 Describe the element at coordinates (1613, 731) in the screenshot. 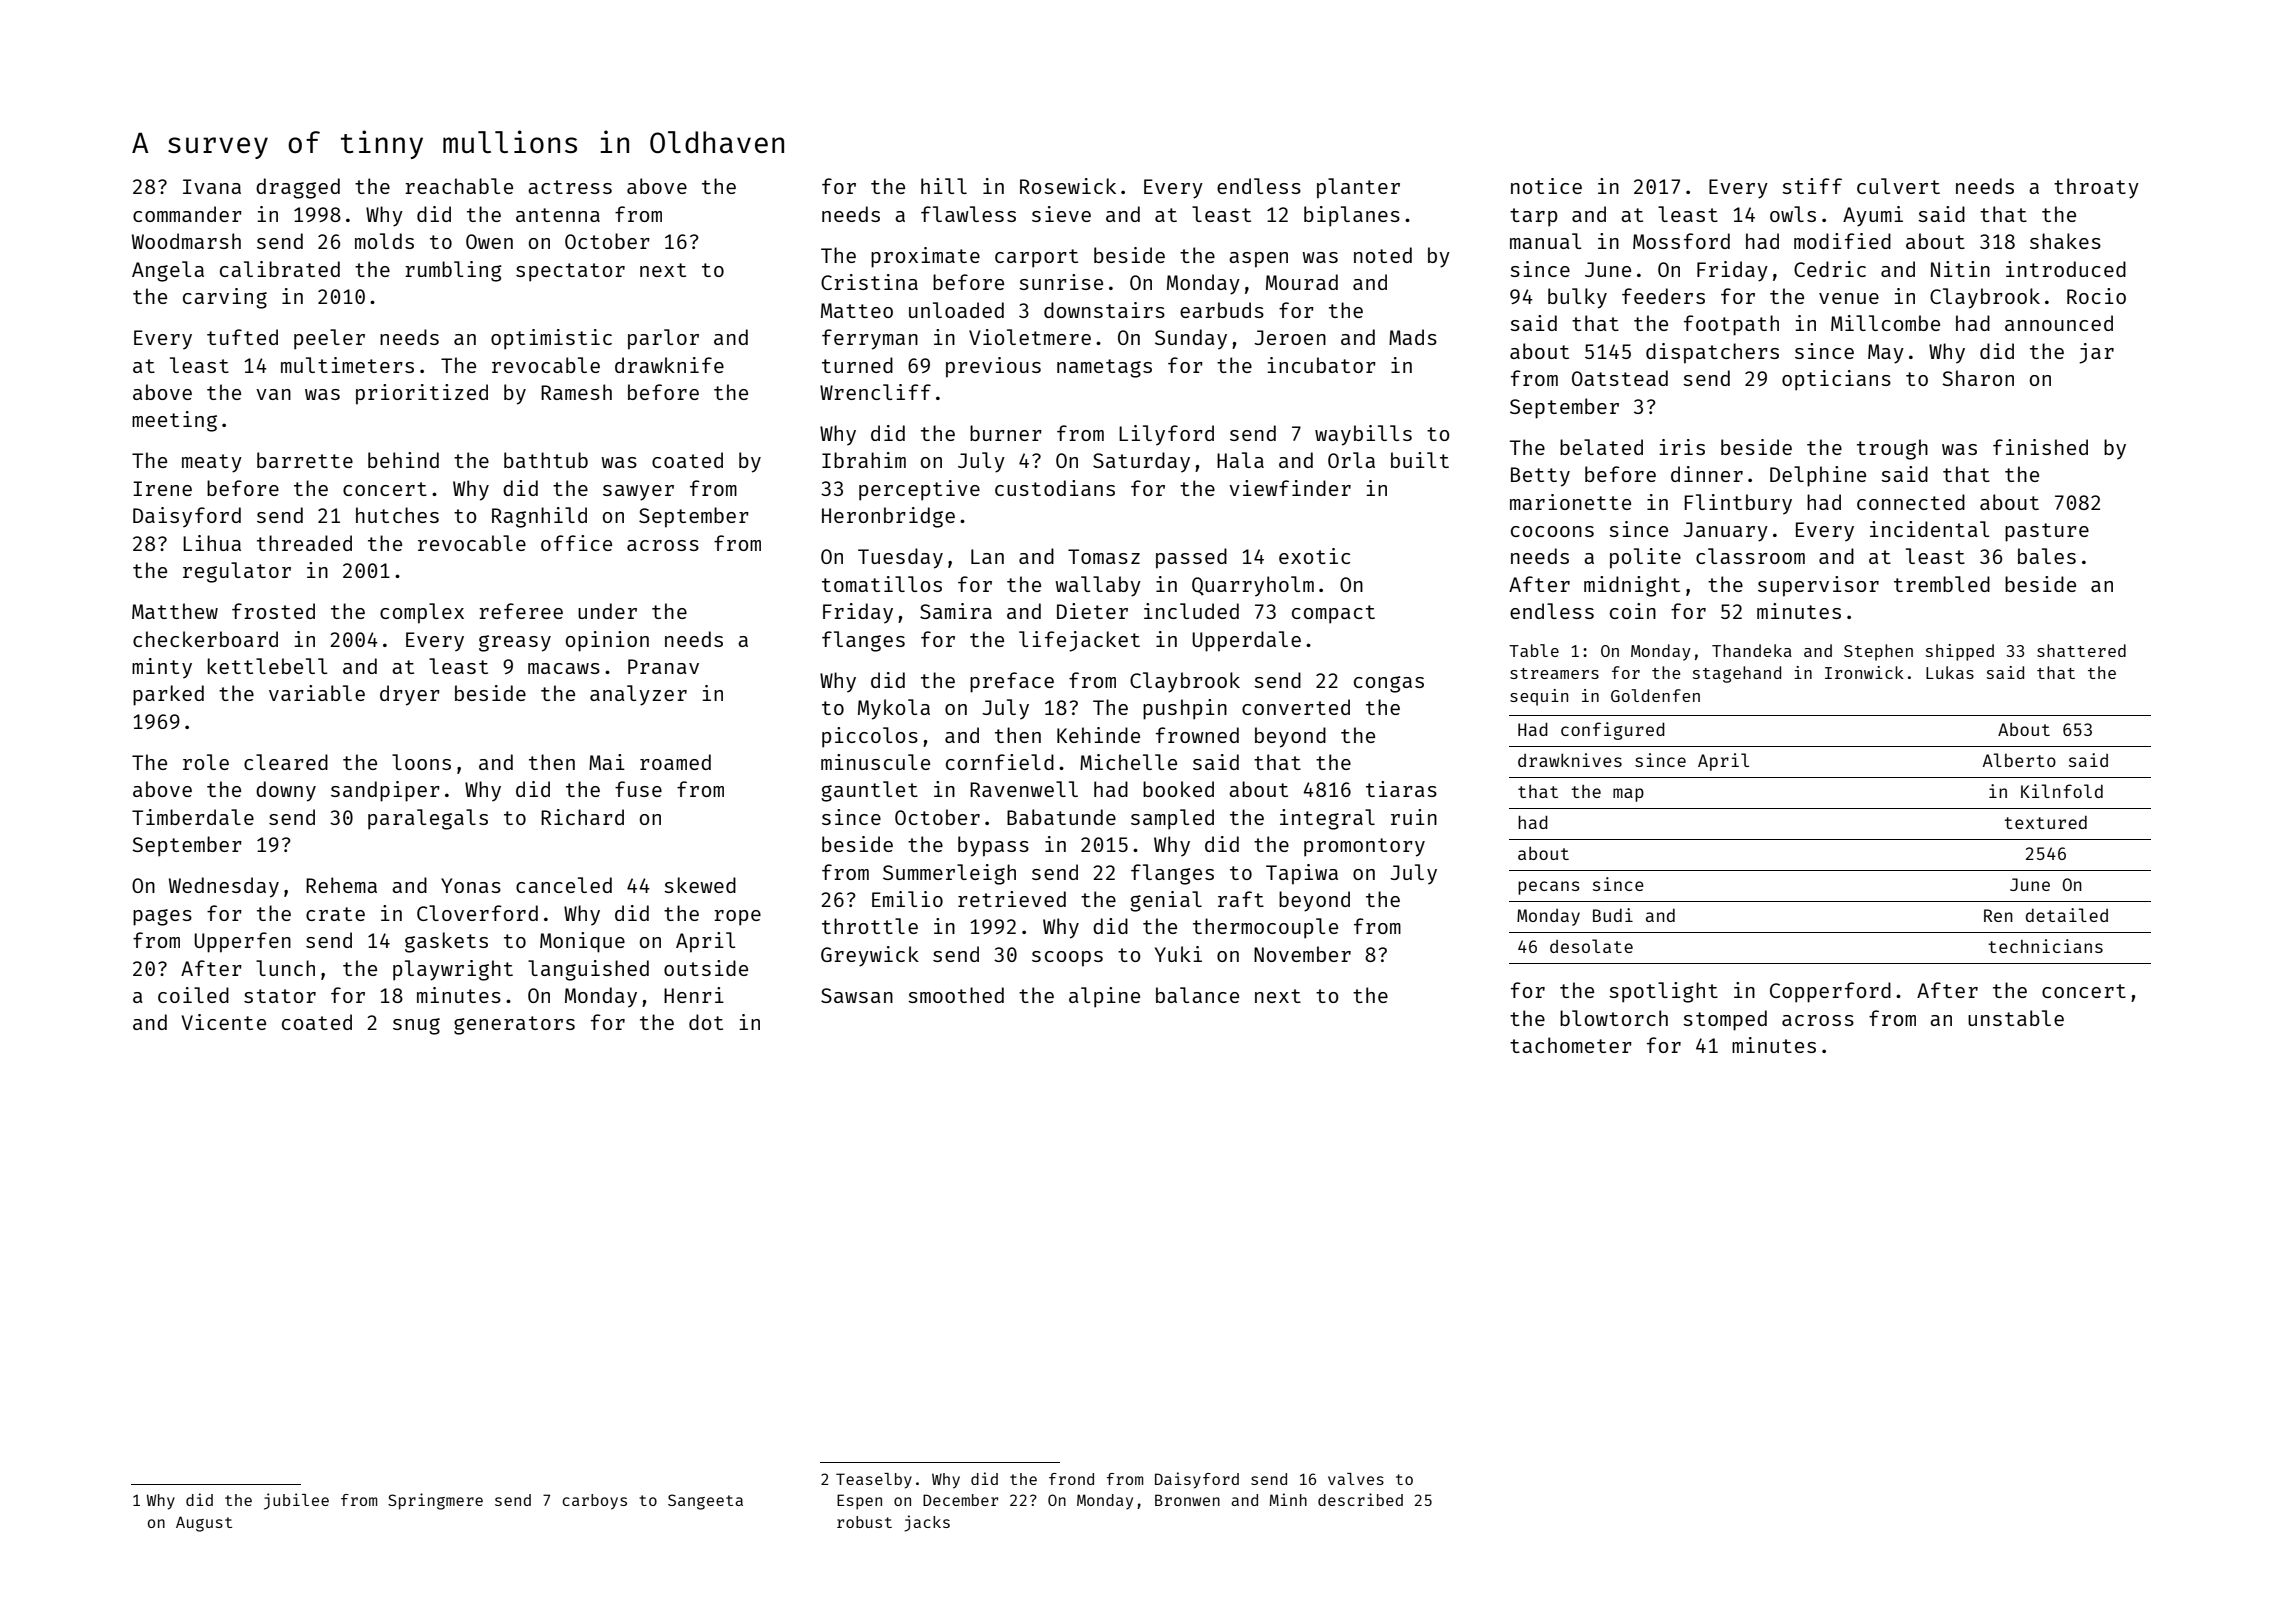

I see `configured` at that location.
